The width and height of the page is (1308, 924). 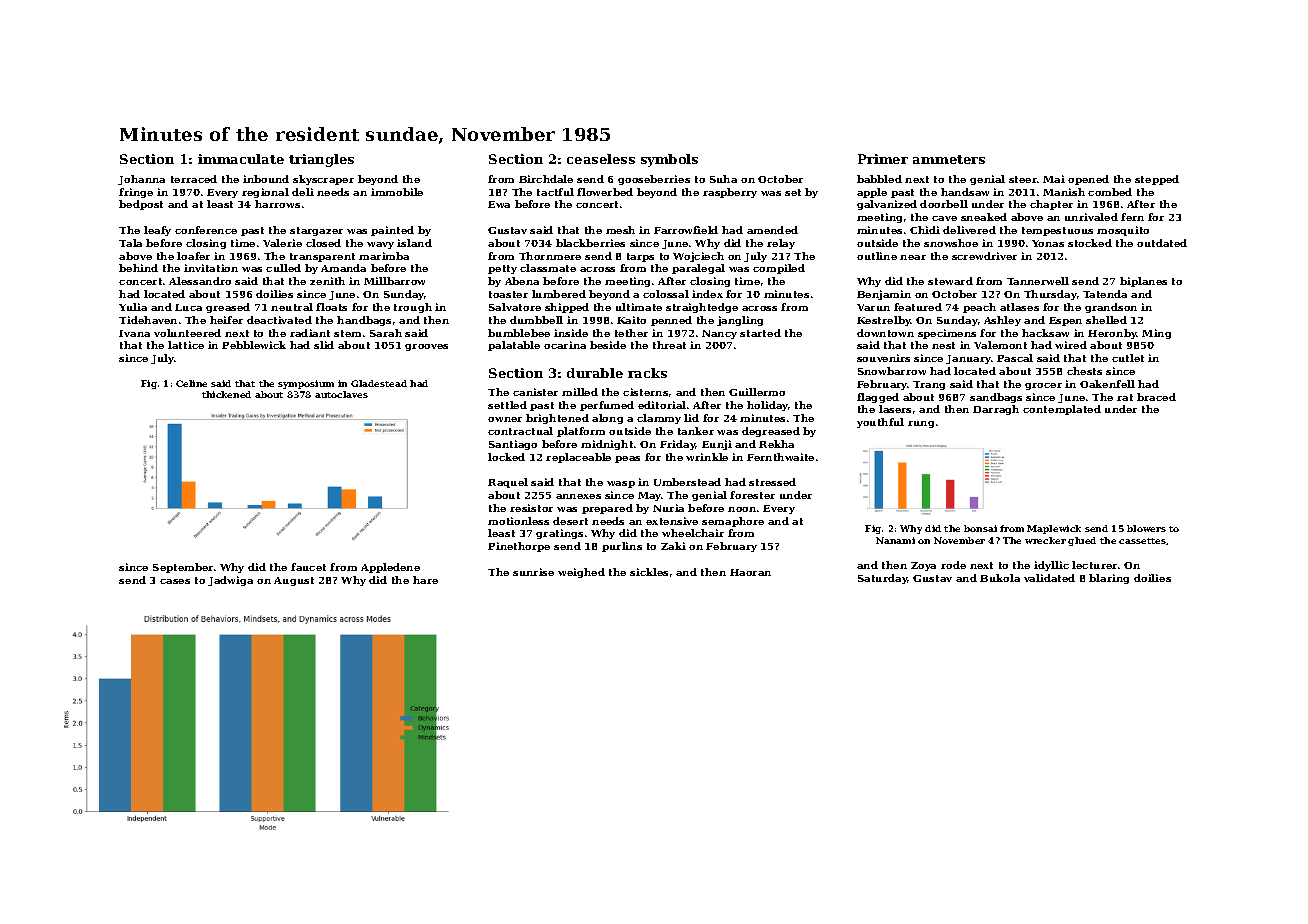 I want to click on palatable, so click(x=514, y=346).
